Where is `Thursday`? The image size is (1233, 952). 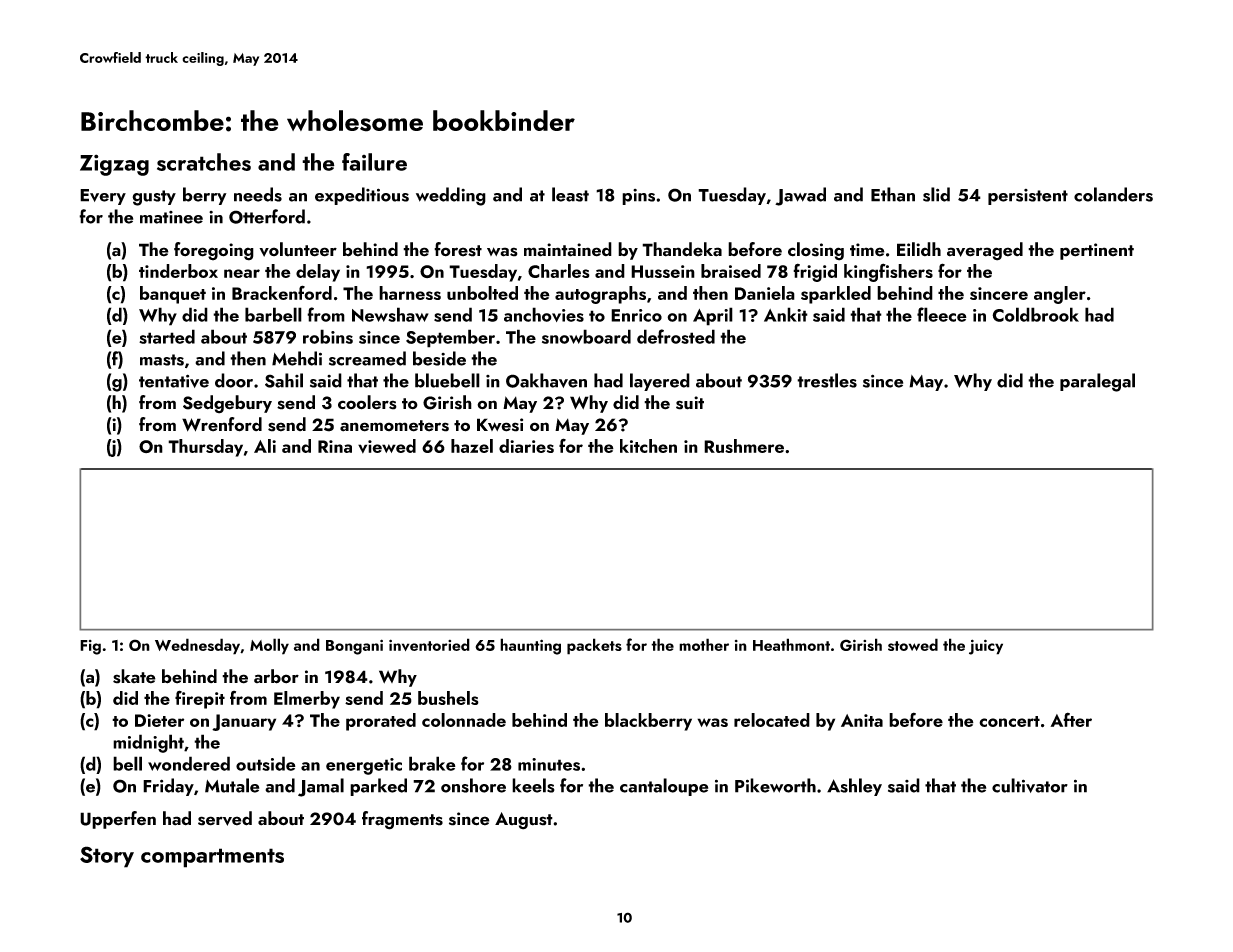
Thursday is located at coordinates (205, 448).
